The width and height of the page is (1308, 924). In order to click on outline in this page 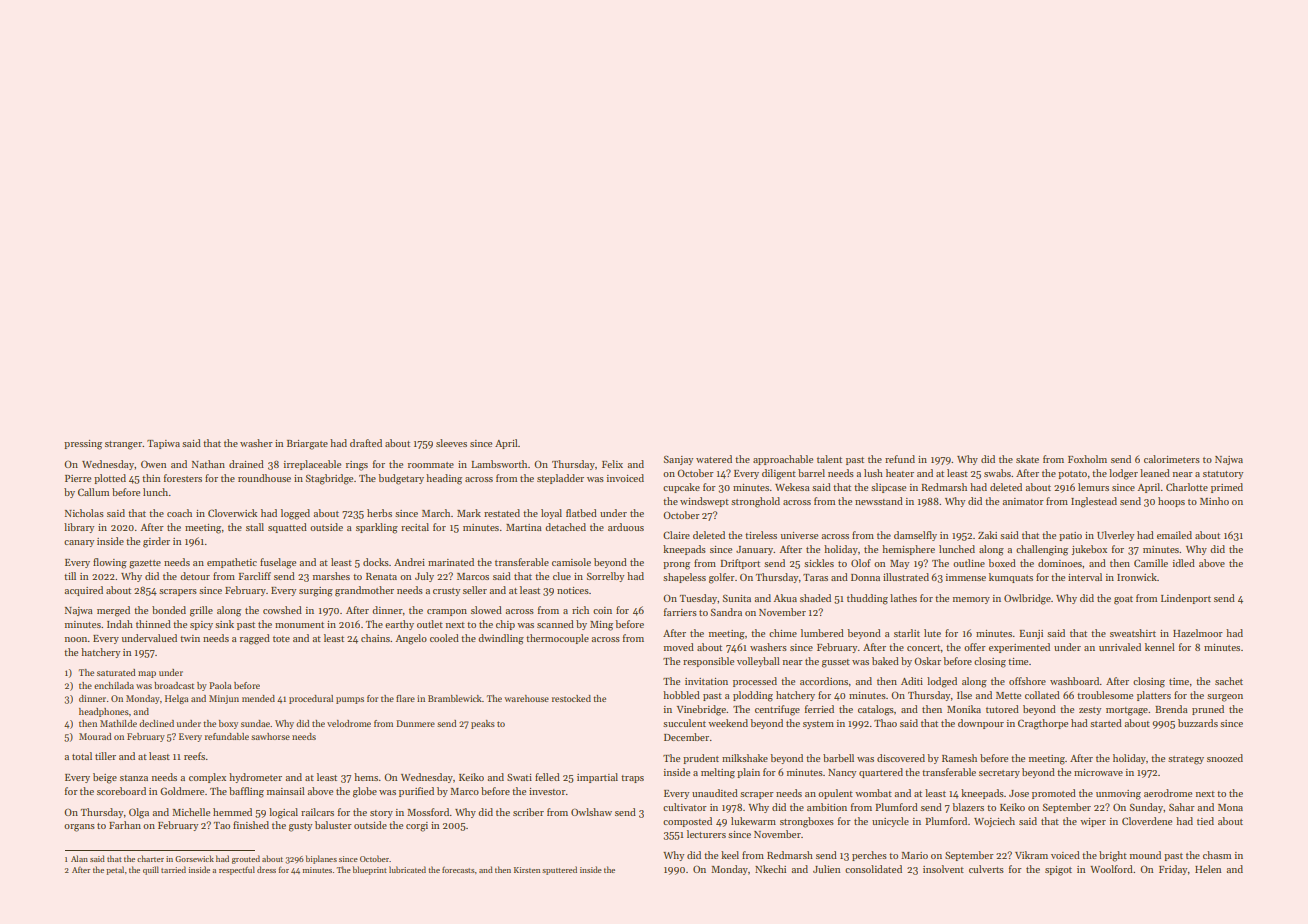, I will do `click(969, 563)`.
